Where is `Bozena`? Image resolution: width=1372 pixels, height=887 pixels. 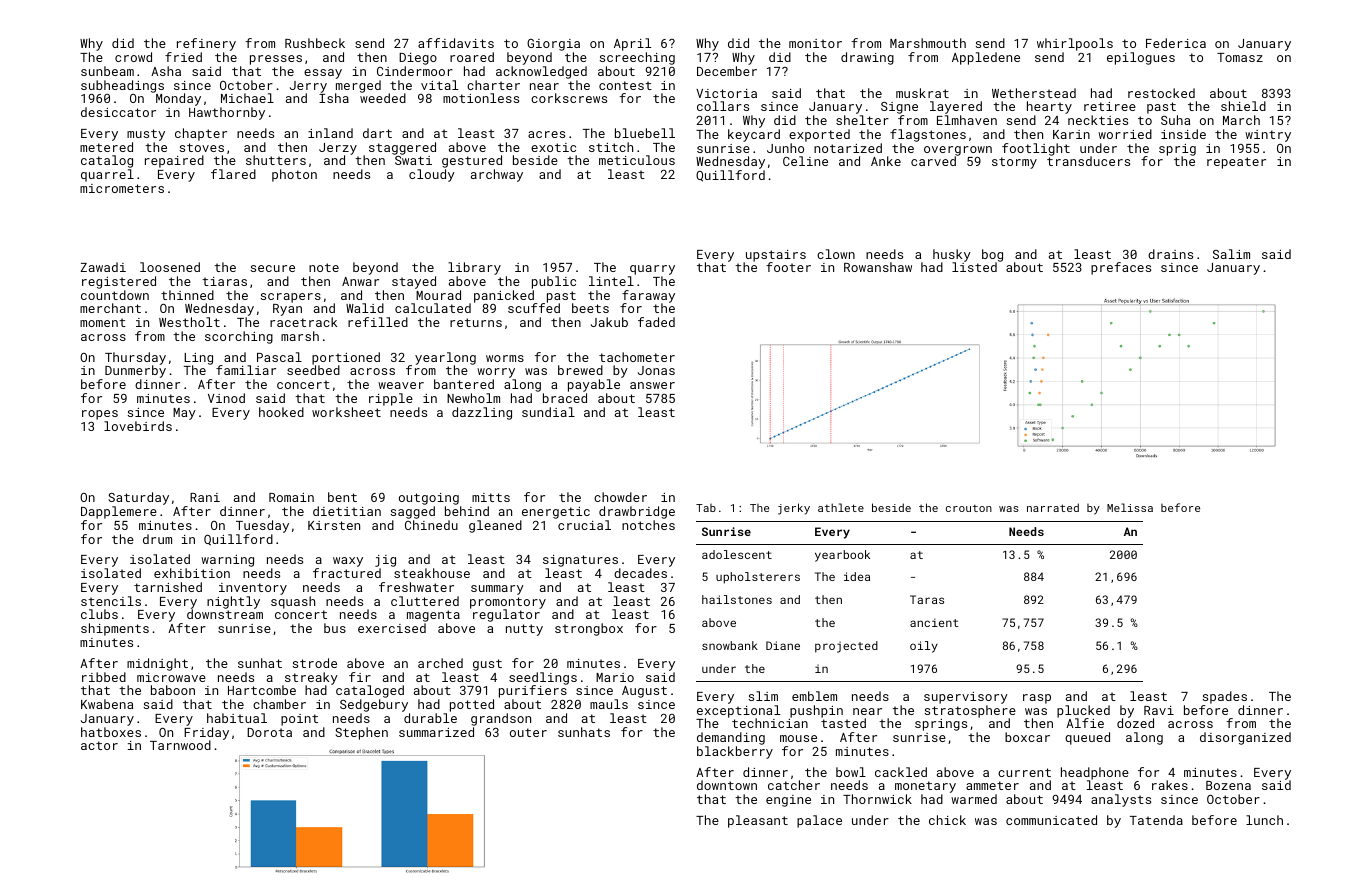
Bozena is located at coordinates (1228, 785).
